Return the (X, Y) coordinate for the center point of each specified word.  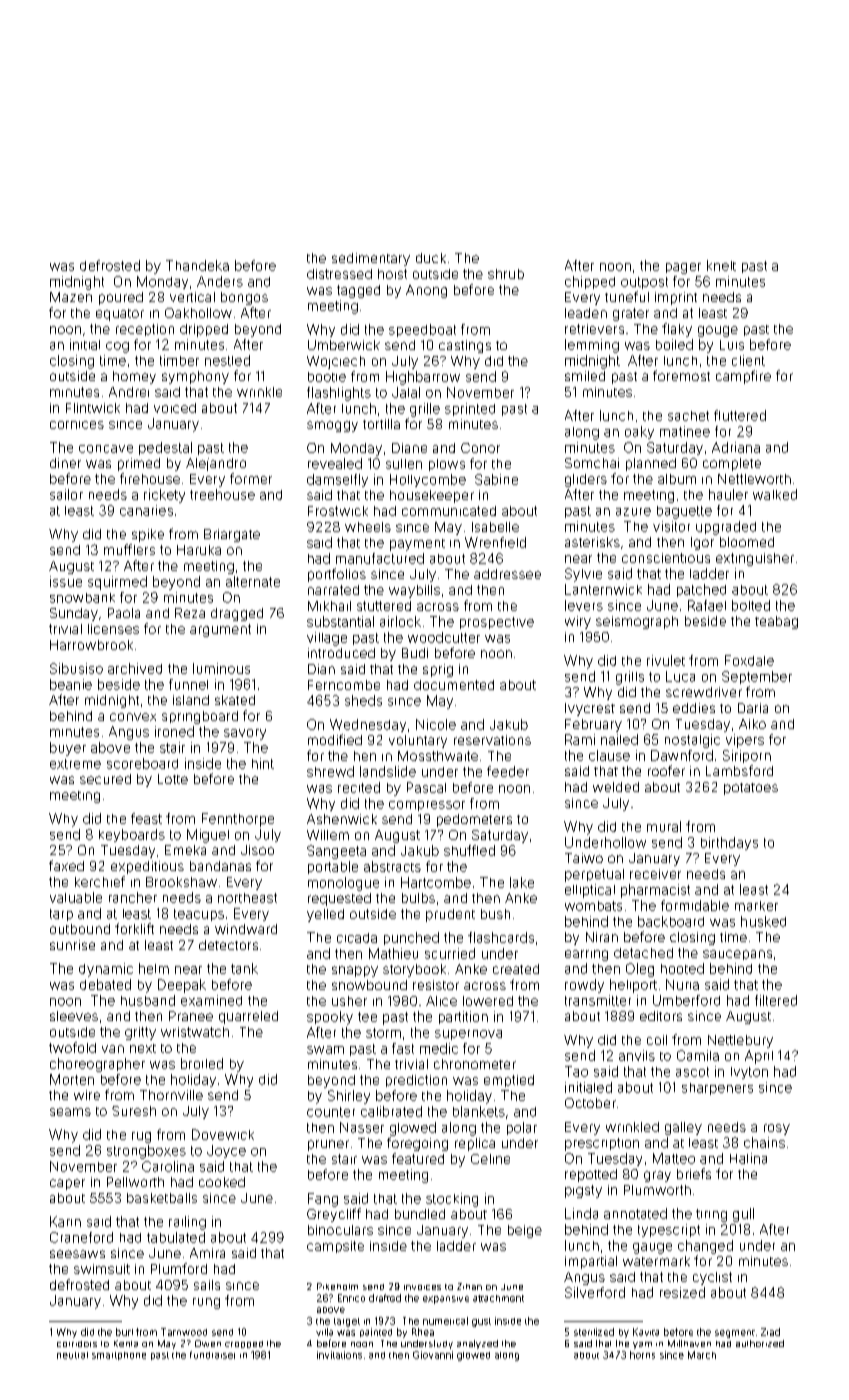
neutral (72, 1355)
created (516, 969)
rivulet (666, 660)
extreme (75, 764)
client (748, 360)
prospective (497, 623)
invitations (339, 1355)
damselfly (337, 480)
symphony (195, 377)
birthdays (729, 843)
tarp (61, 915)
